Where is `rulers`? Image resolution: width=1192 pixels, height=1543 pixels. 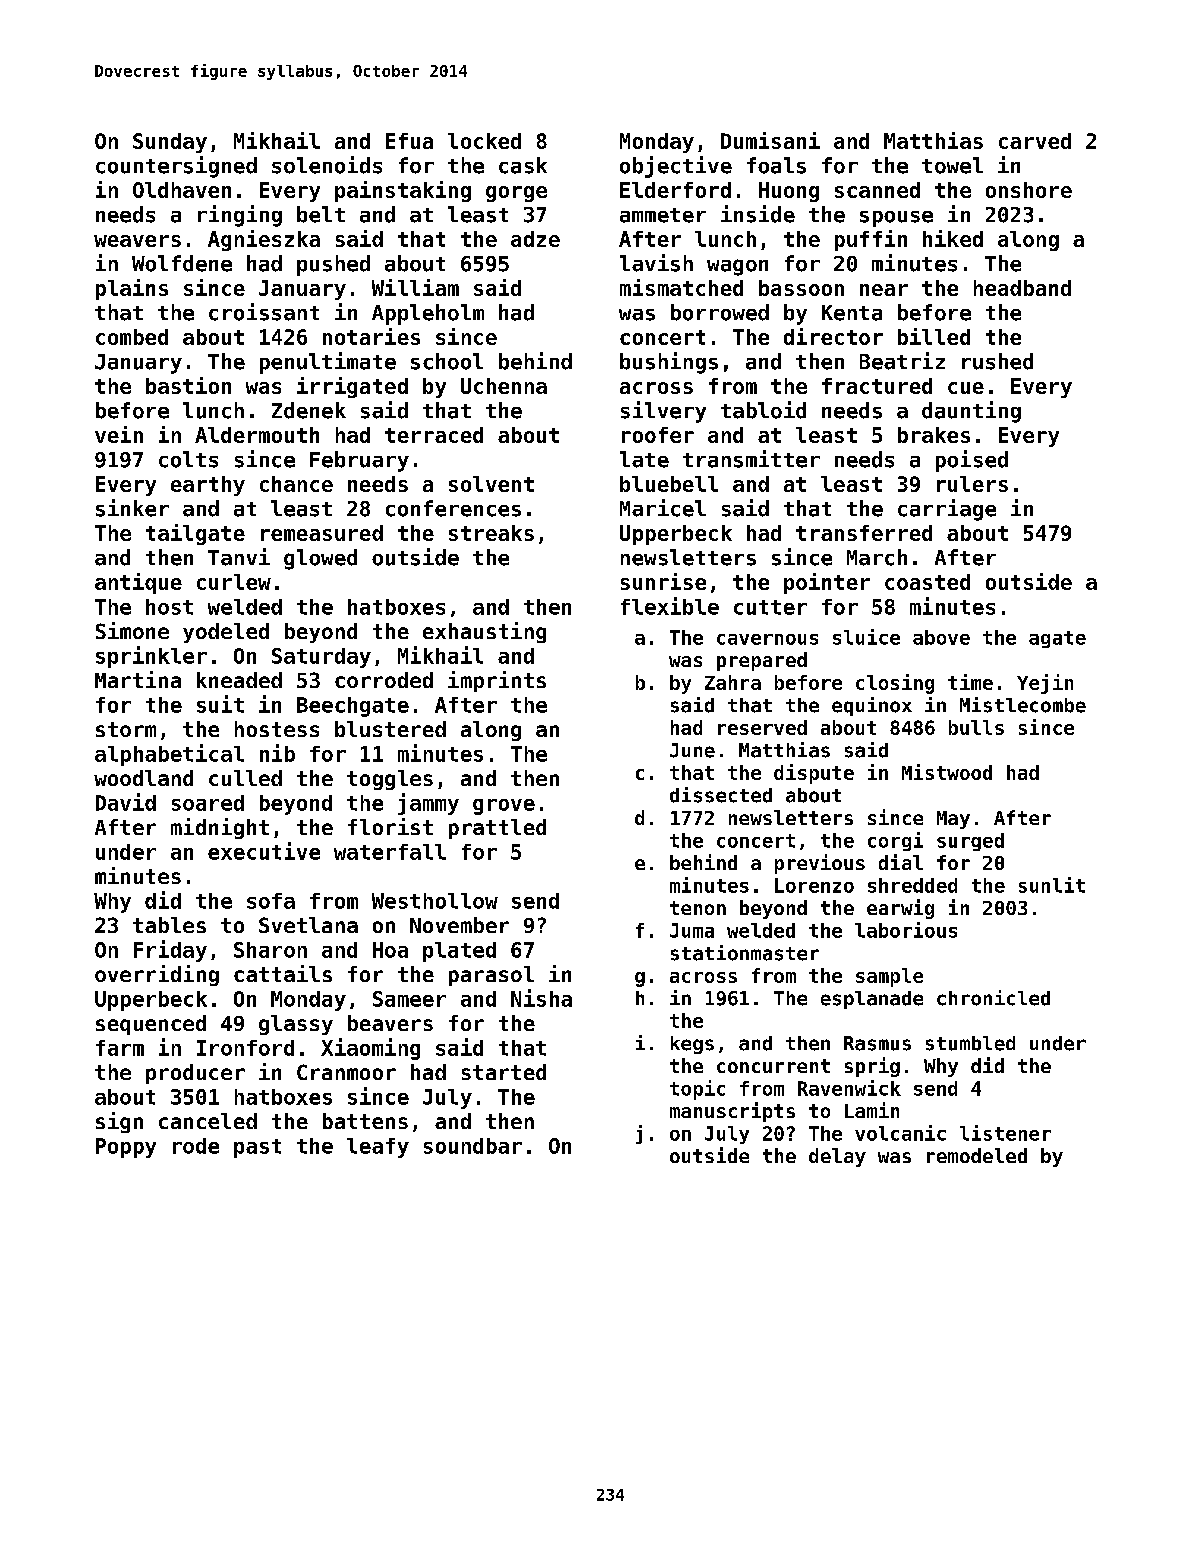
rulers is located at coordinates (972, 484).
